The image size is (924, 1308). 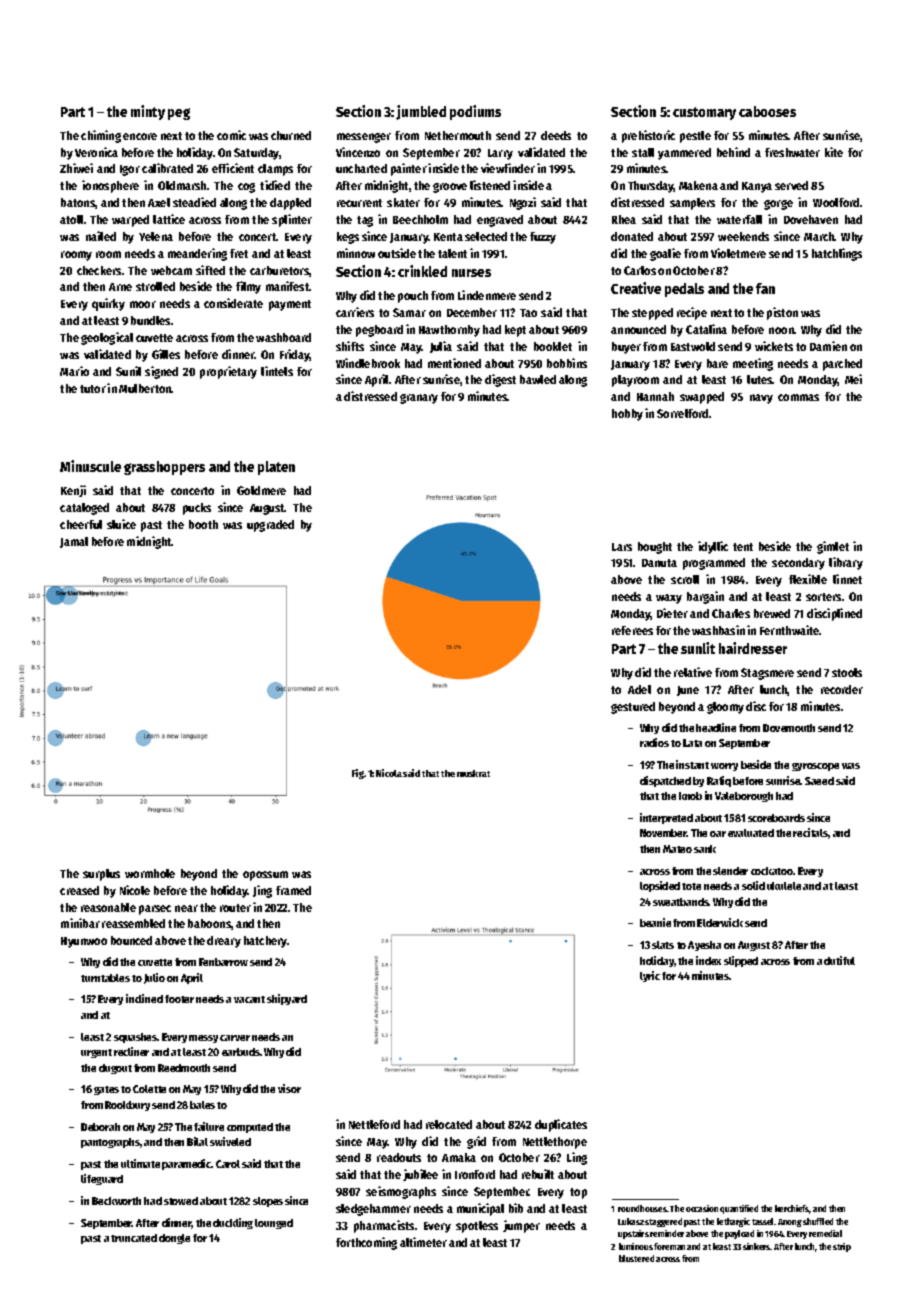 I want to click on slopes, so click(x=268, y=1202).
